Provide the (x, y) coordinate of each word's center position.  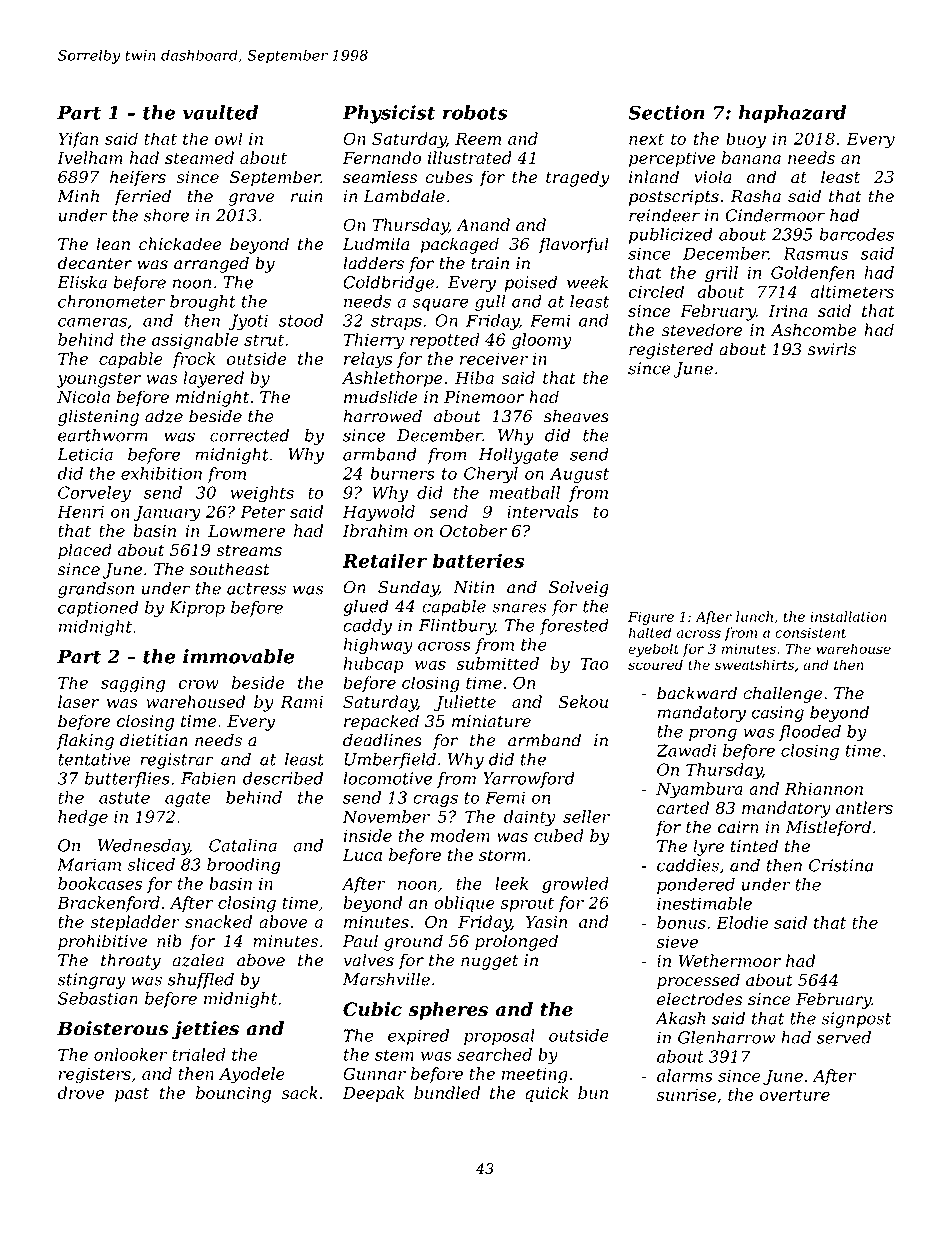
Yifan (78, 140)
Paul (360, 941)
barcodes (857, 234)
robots (475, 112)
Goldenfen (813, 274)
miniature (491, 721)
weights (262, 494)
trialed (199, 1054)
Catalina (243, 845)
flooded (810, 733)
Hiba (474, 377)
